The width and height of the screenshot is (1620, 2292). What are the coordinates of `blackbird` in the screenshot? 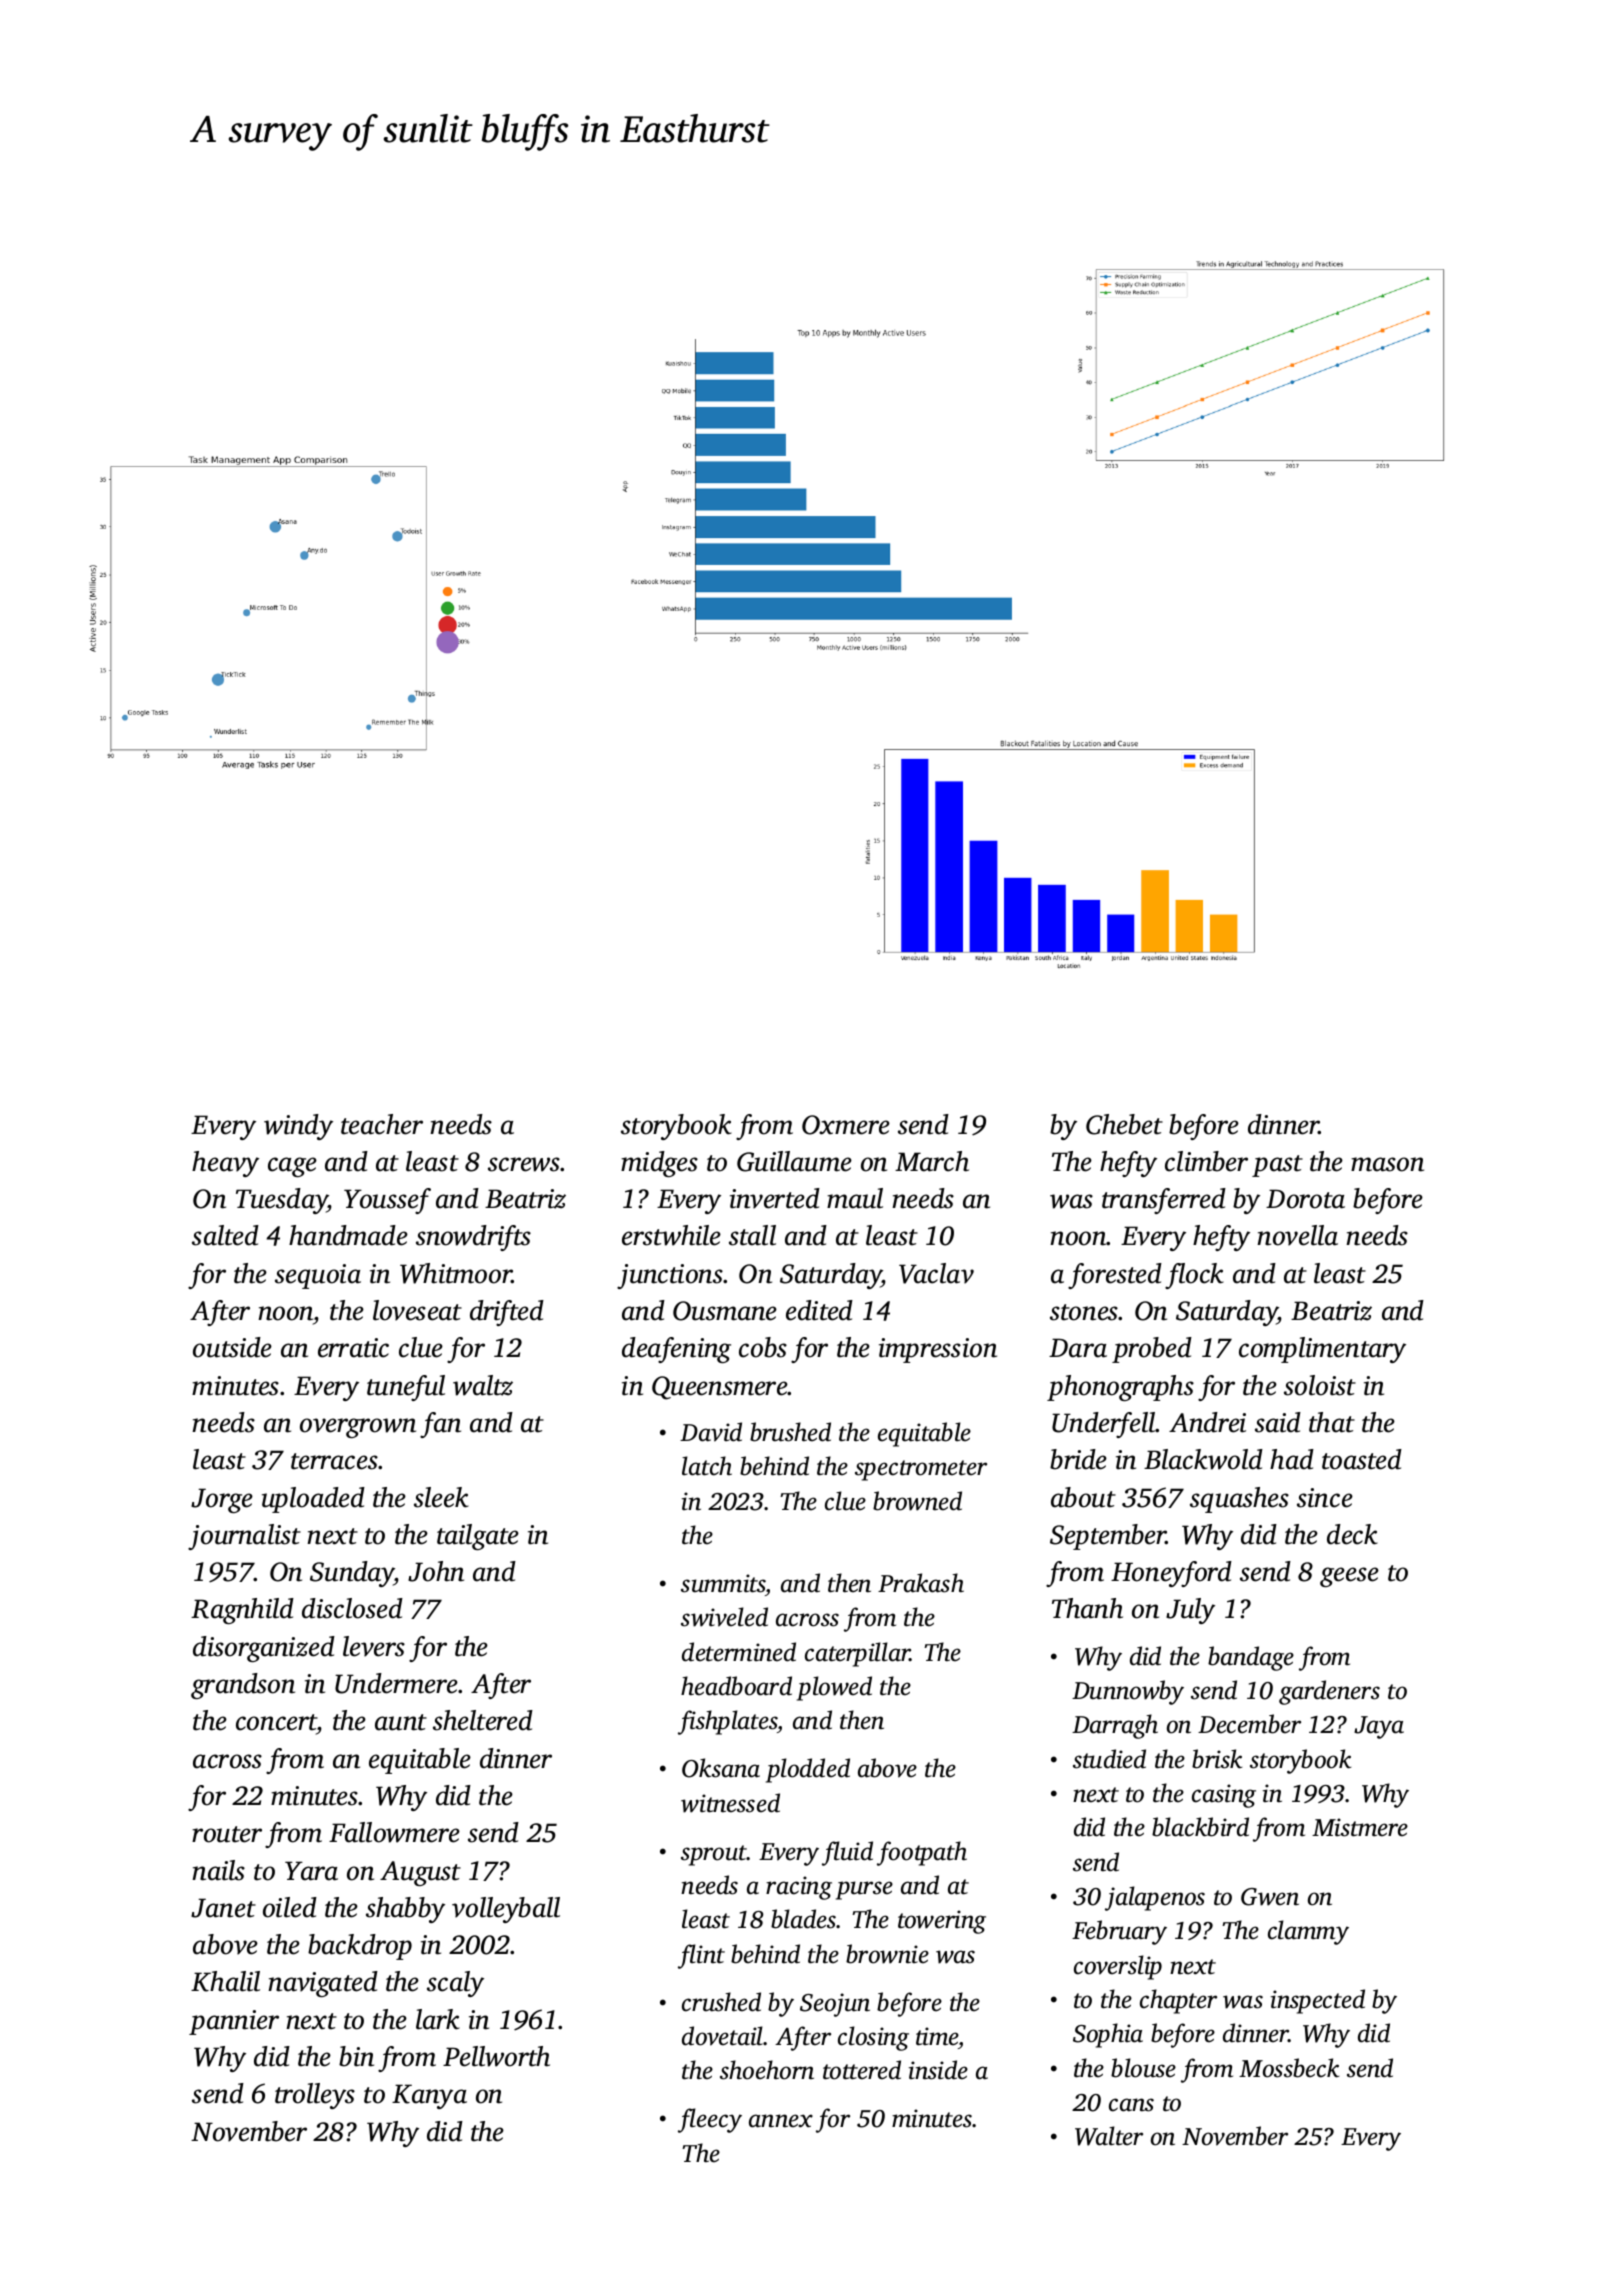 It's located at (1200, 1827).
